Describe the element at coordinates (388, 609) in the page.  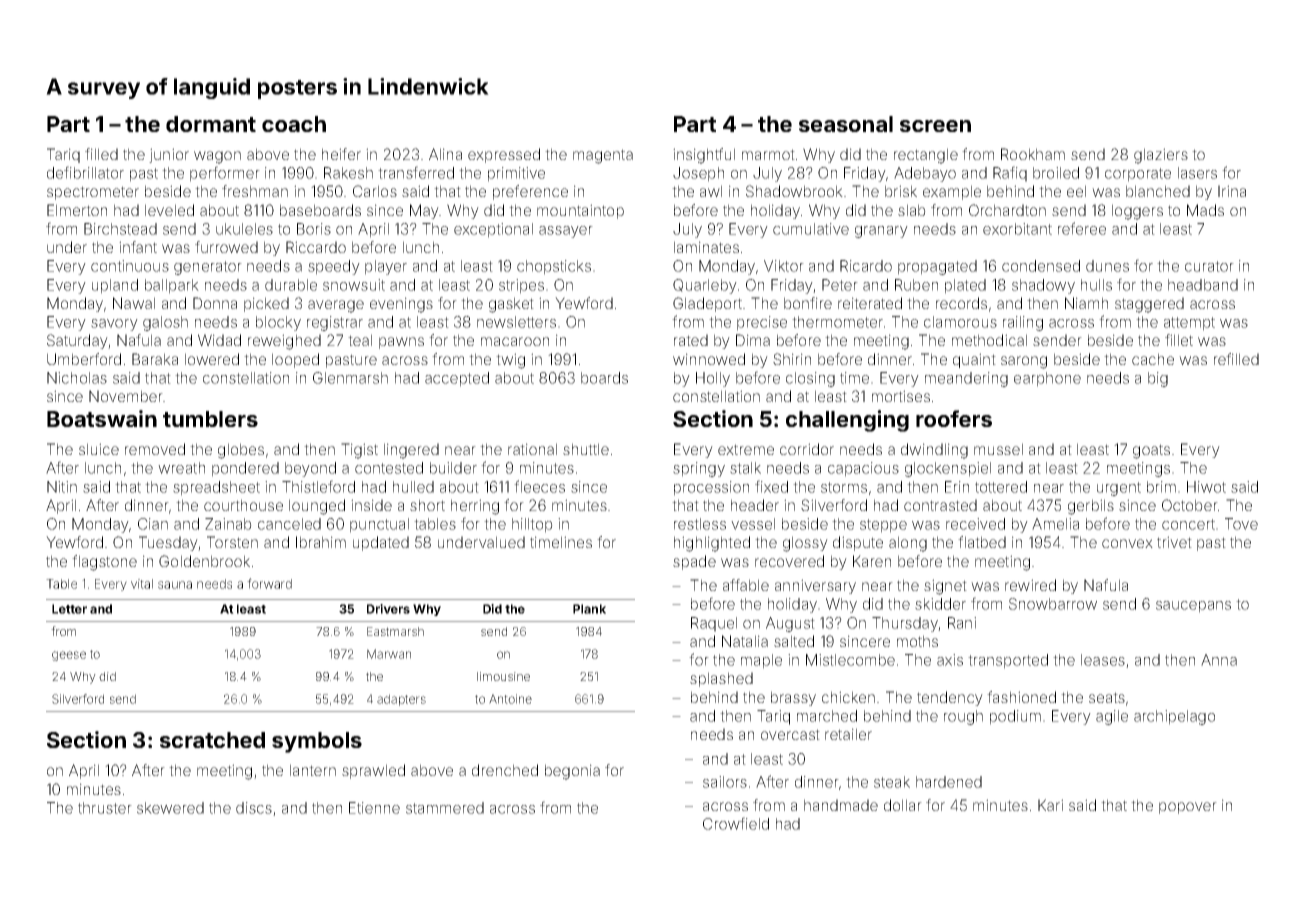
I see `Drivers` at that location.
